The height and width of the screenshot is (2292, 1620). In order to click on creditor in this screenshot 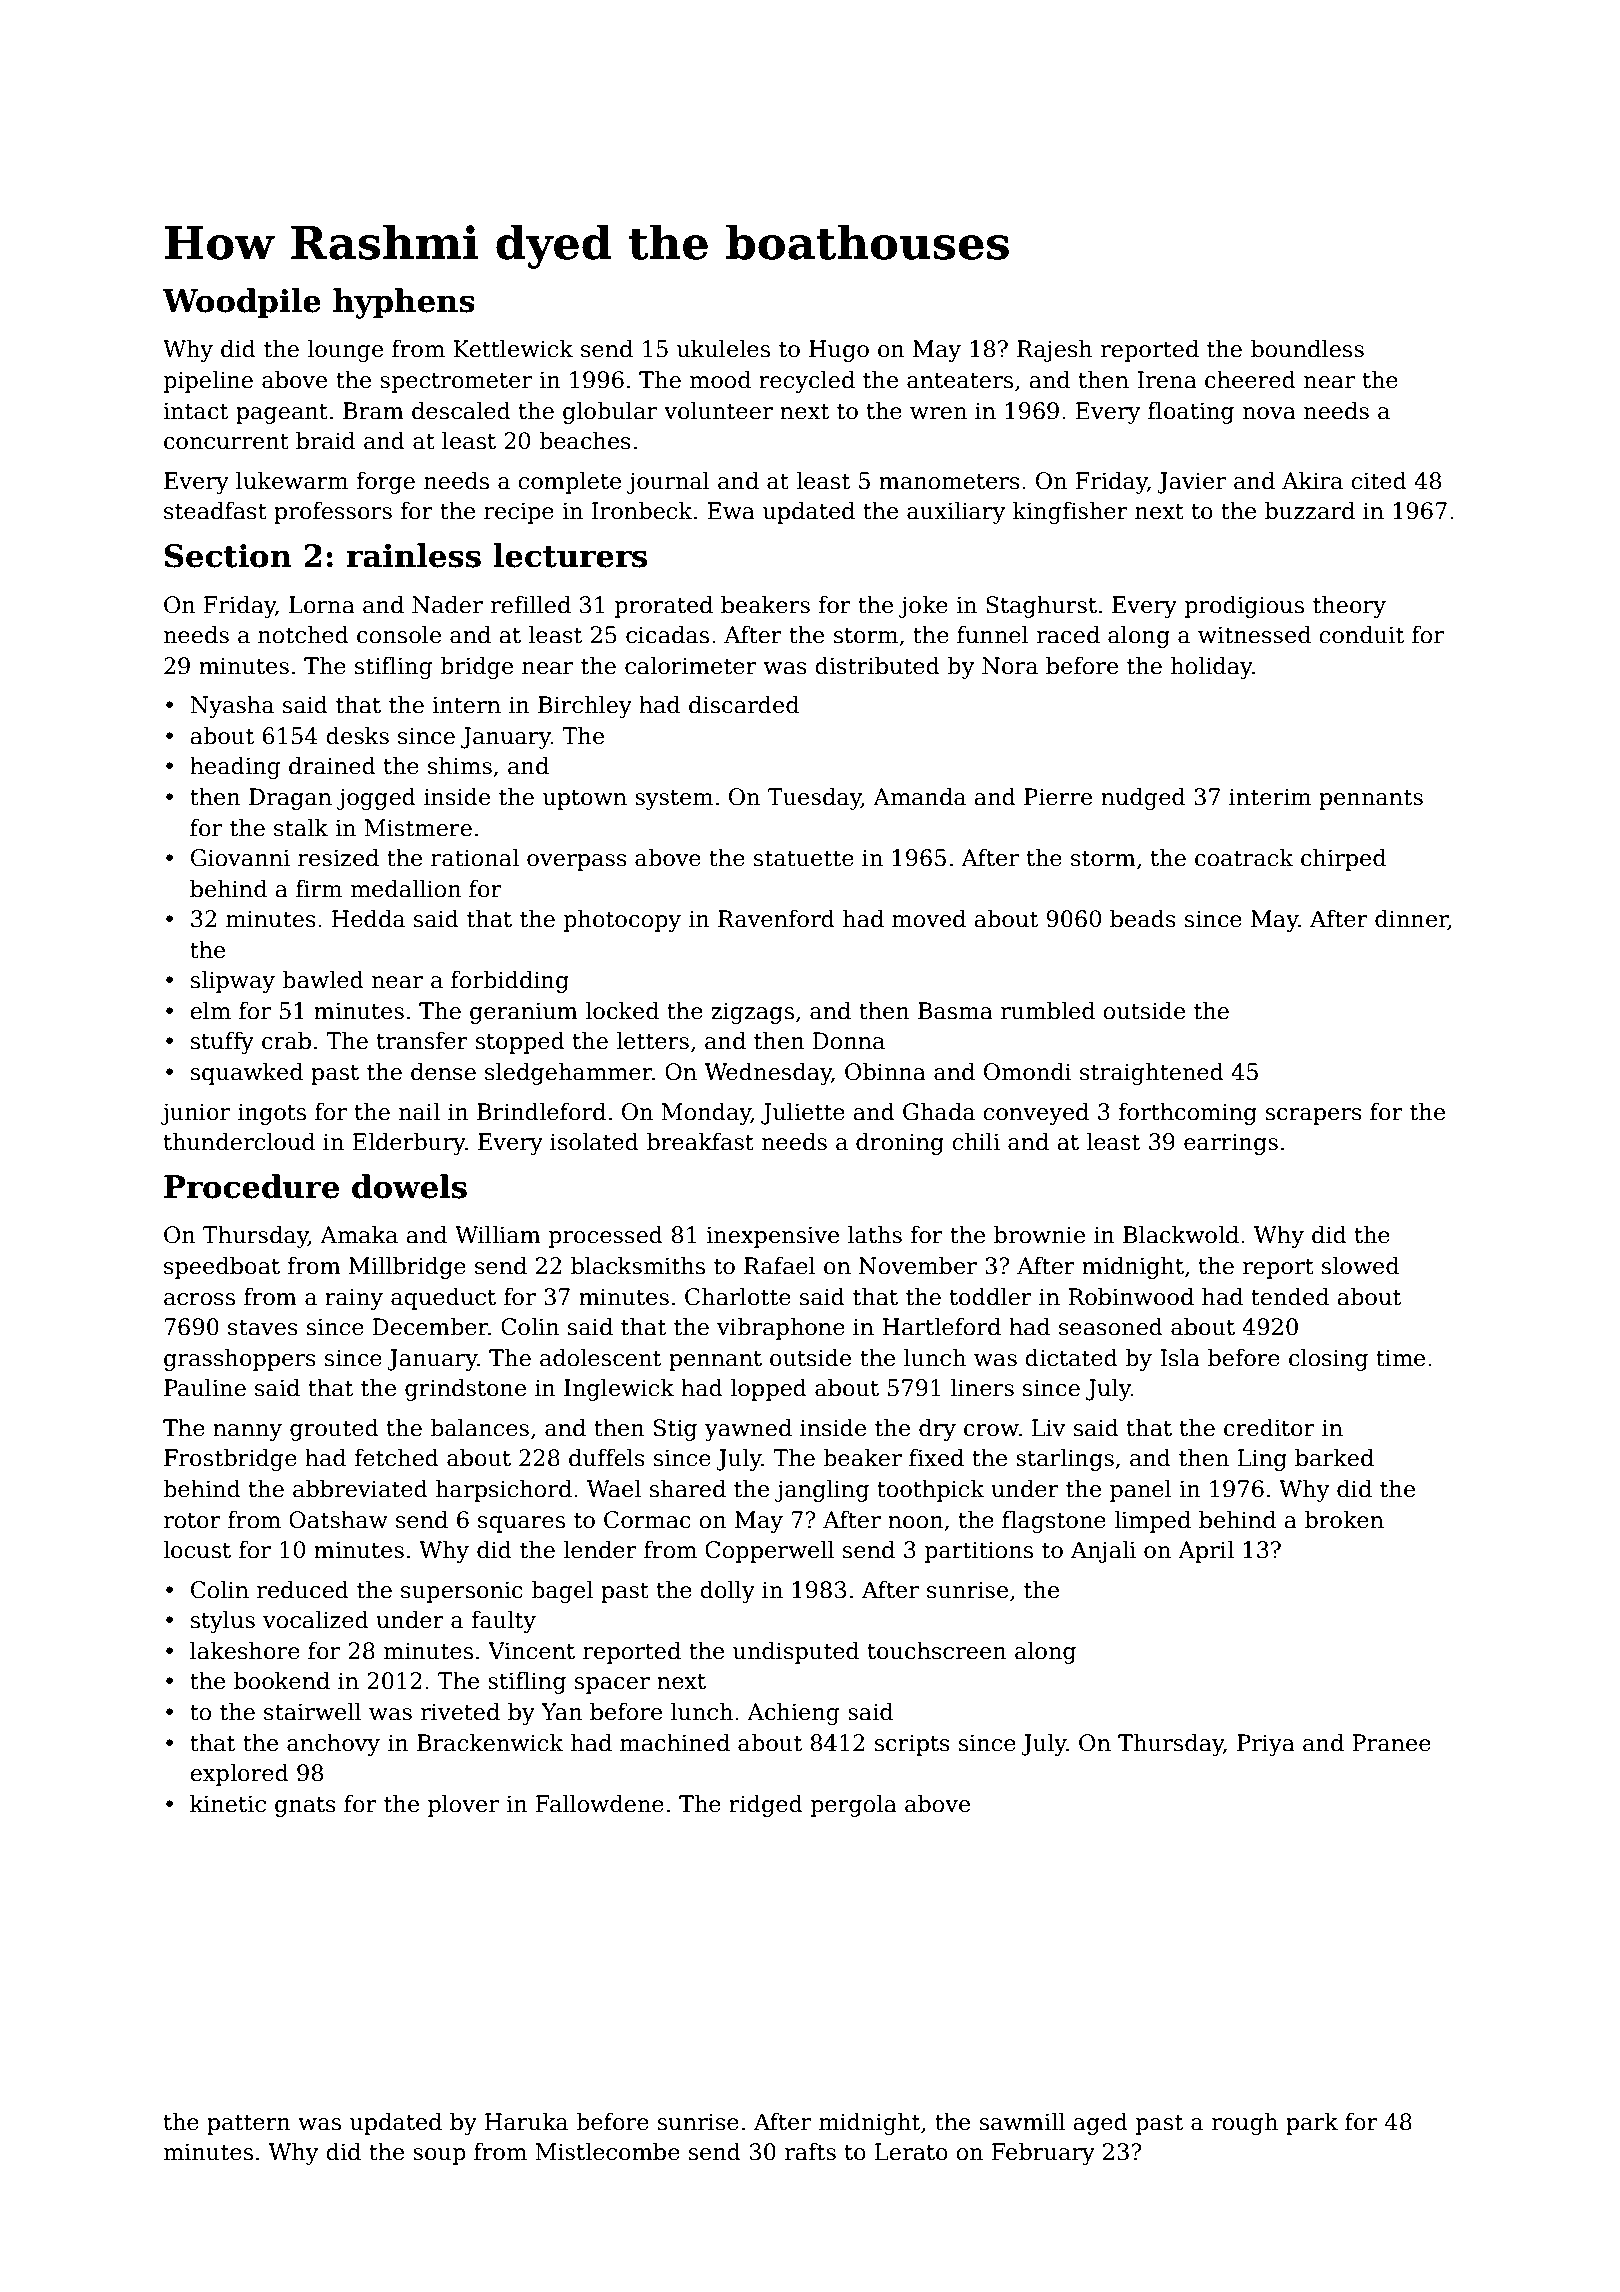, I will do `click(1269, 1428)`.
